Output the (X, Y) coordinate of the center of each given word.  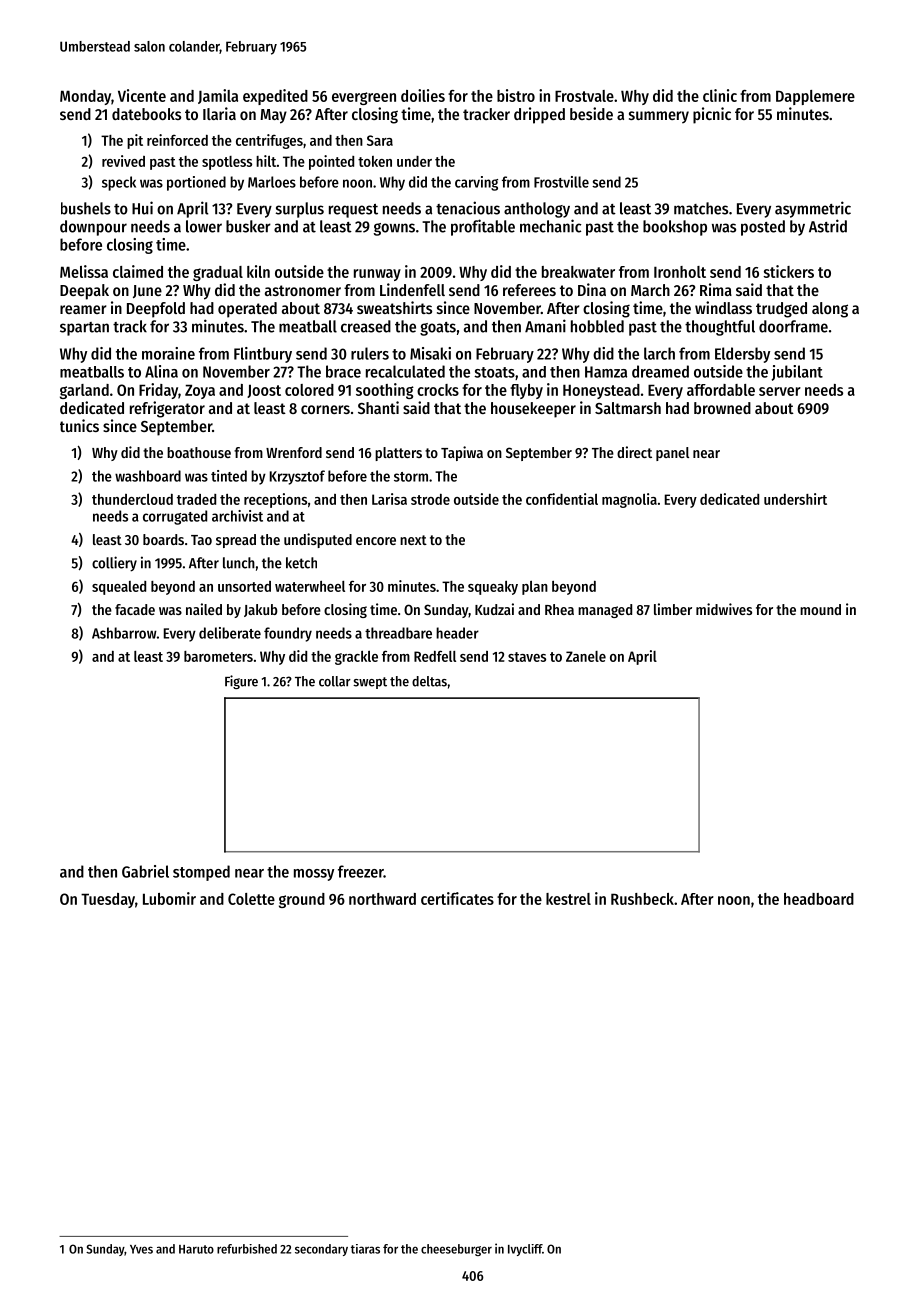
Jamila (218, 96)
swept (370, 683)
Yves (141, 1249)
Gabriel (145, 871)
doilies (423, 95)
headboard (819, 899)
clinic (720, 95)
